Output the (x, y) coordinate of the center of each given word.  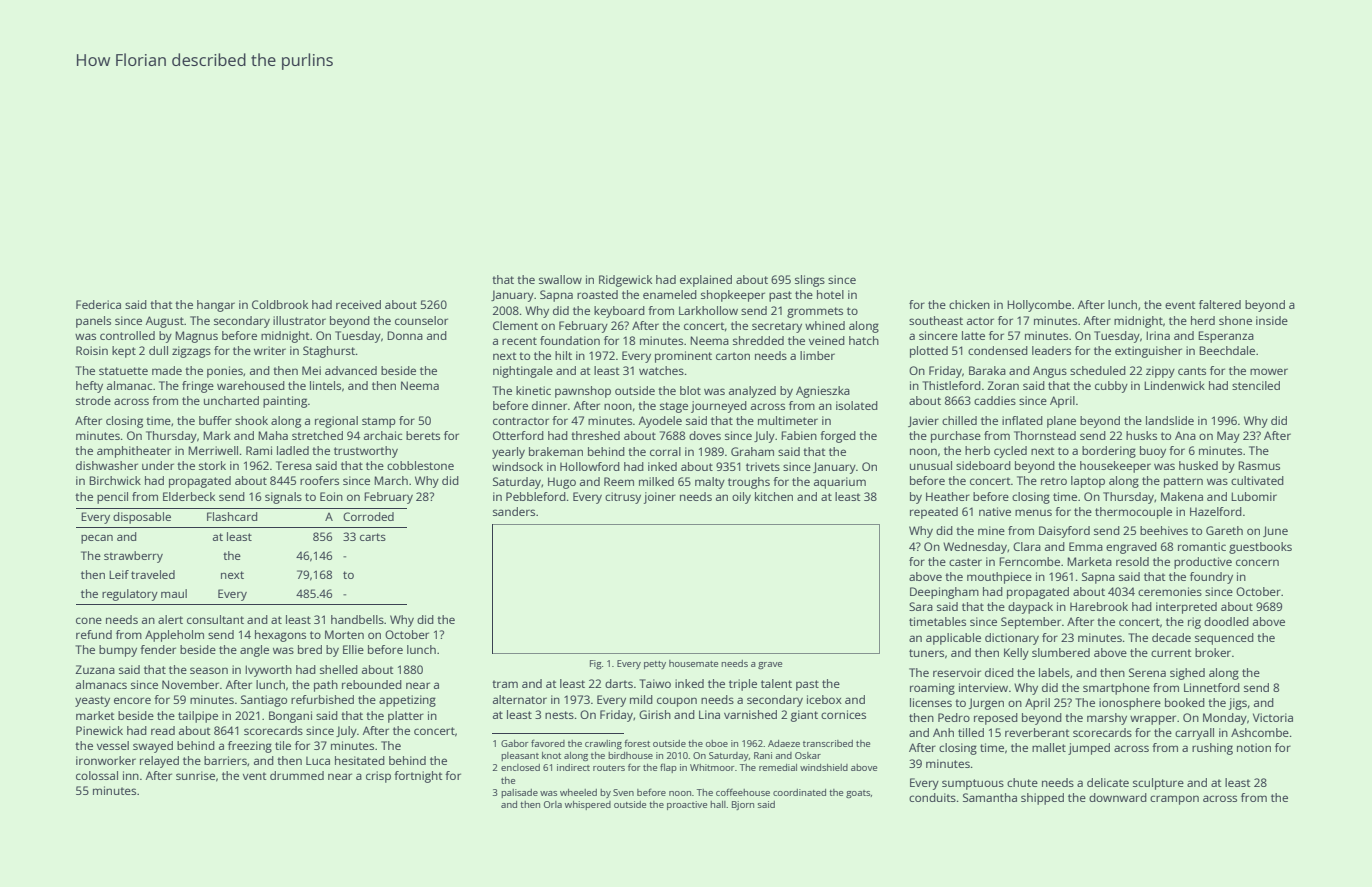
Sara (921, 606)
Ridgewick (625, 281)
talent (776, 683)
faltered (1220, 304)
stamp (379, 422)
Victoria (1273, 717)
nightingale (523, 372)
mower (1269, 371)
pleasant (520, 756)
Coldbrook (280, 304)
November (190, 684)
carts (373, 537)
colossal (97, 775)
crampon (1174, 800)
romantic (1202, 546)
